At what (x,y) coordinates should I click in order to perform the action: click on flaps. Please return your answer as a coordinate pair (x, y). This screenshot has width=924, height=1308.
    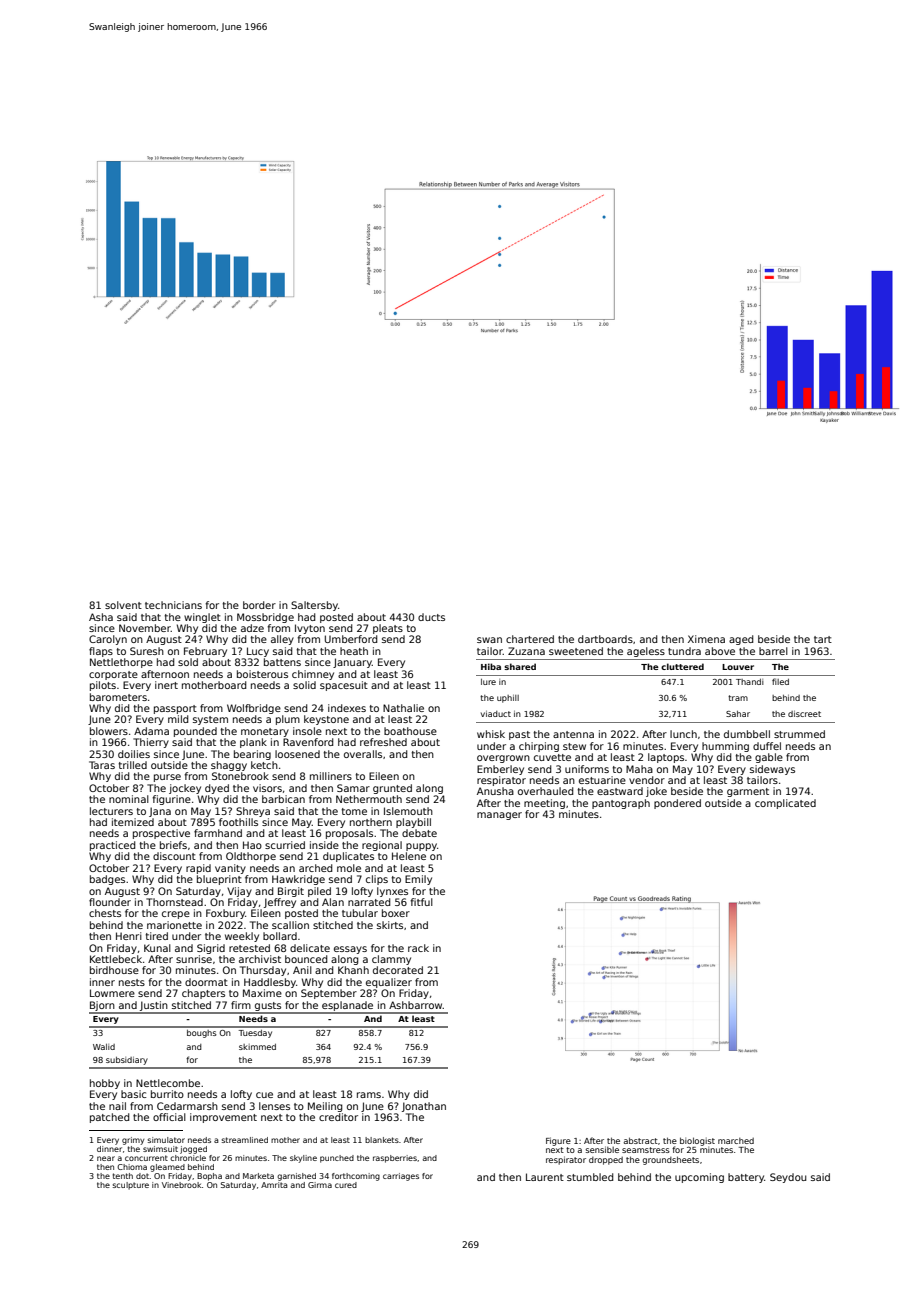
    Looking at the image, I should click on (101, 652).
